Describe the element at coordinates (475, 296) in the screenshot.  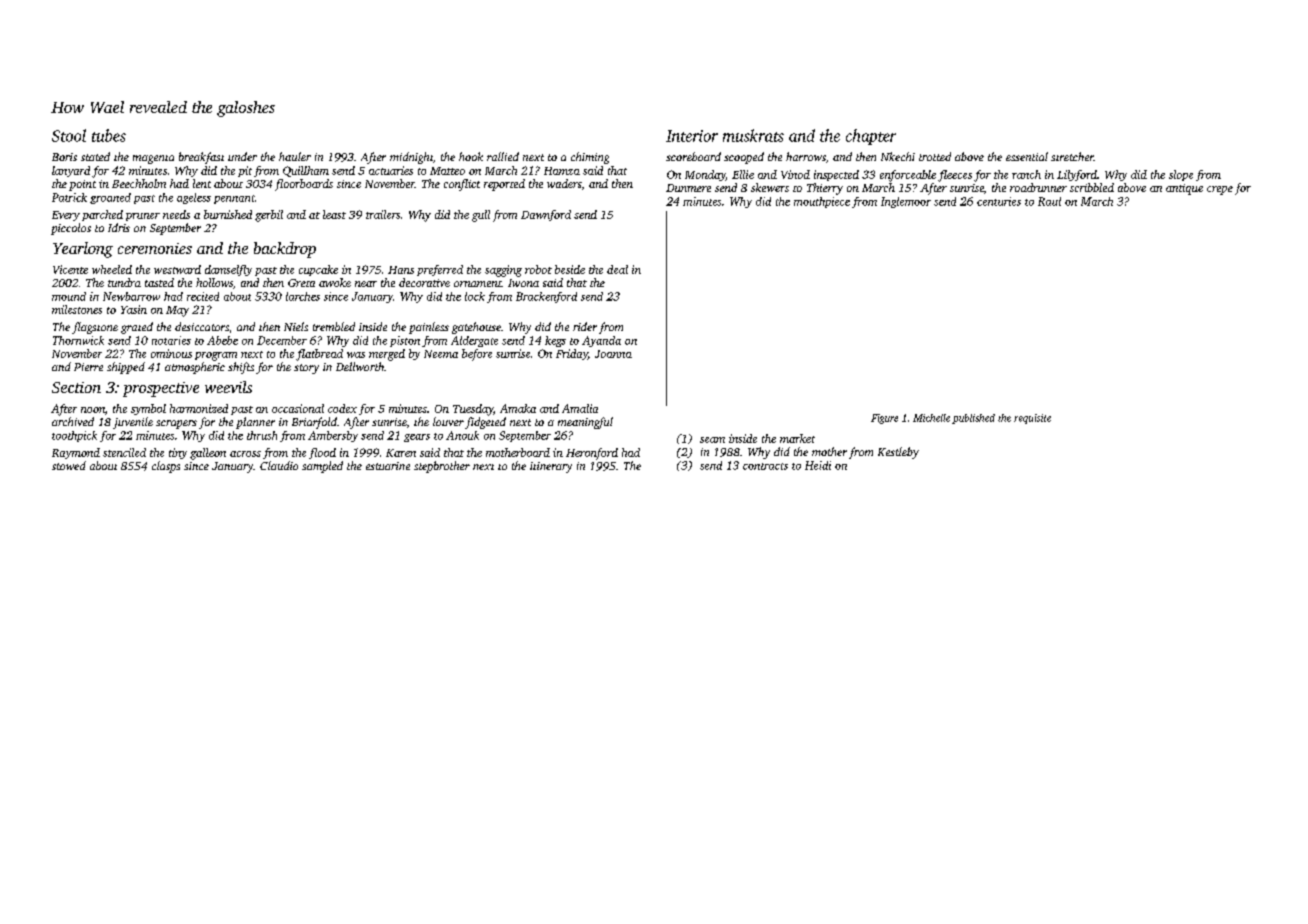
I see `lock` at that location.
